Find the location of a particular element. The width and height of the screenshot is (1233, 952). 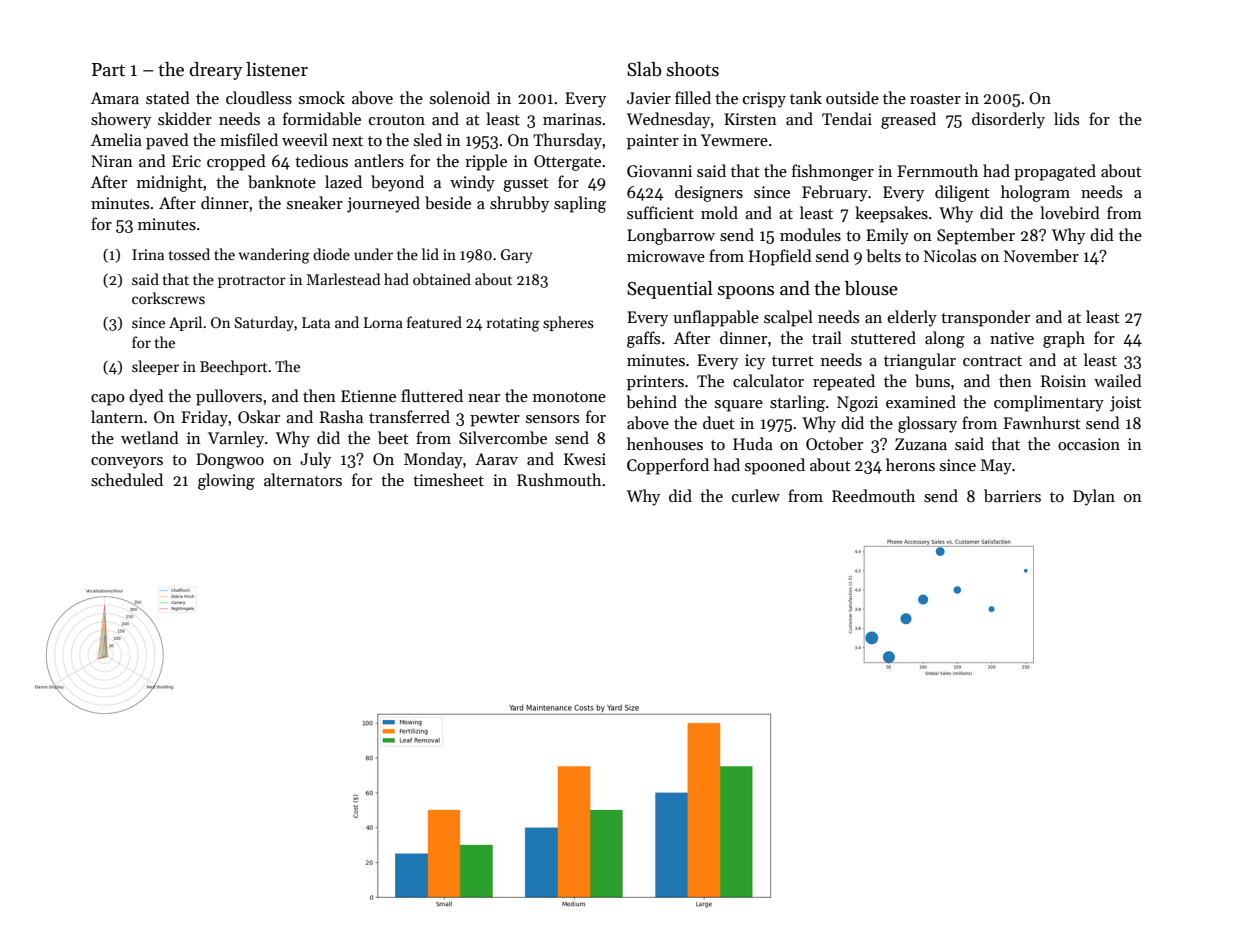

Slab is located at coordinates (644, 69).
